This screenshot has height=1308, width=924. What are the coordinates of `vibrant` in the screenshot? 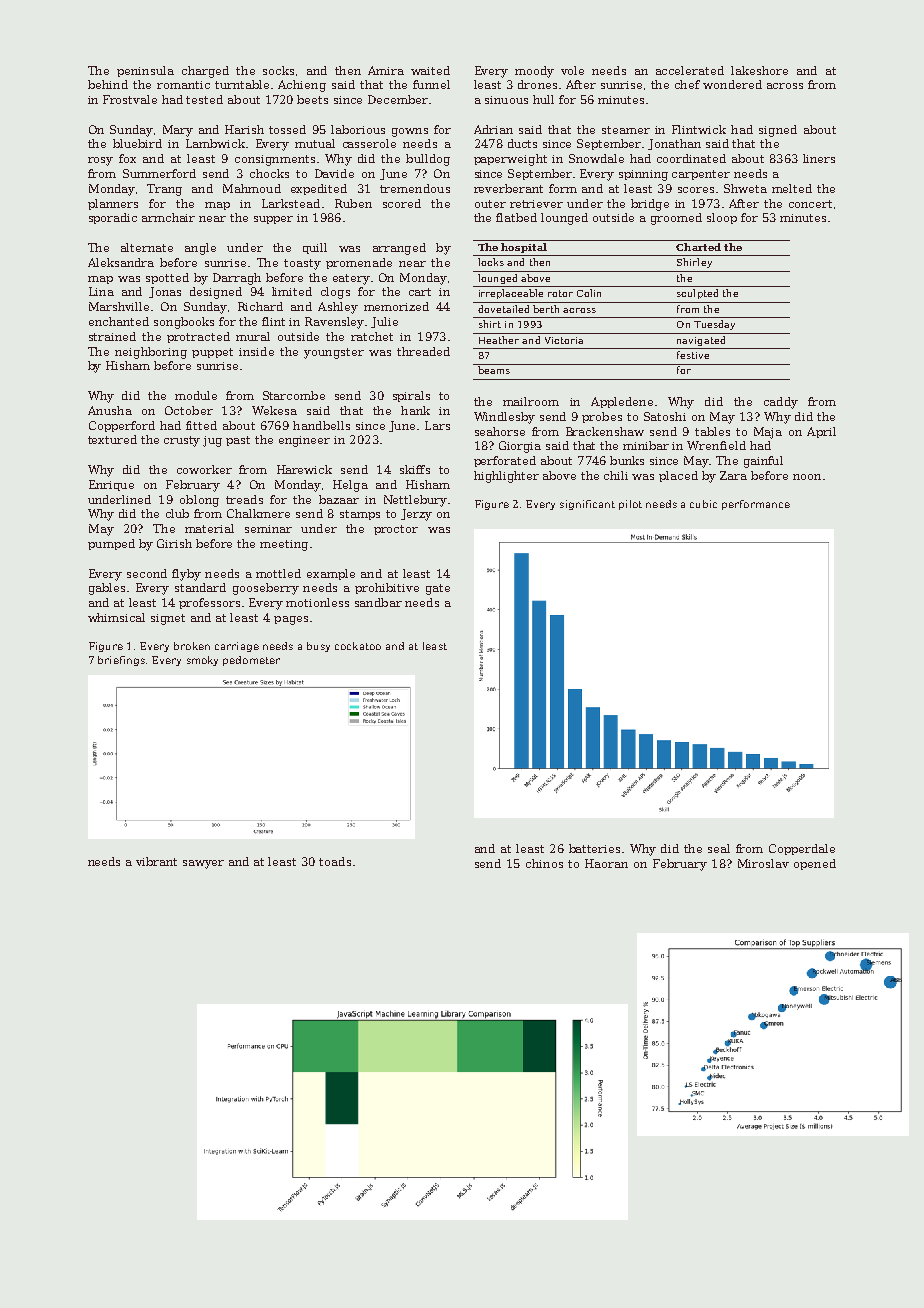 It's located at (156, 861).
